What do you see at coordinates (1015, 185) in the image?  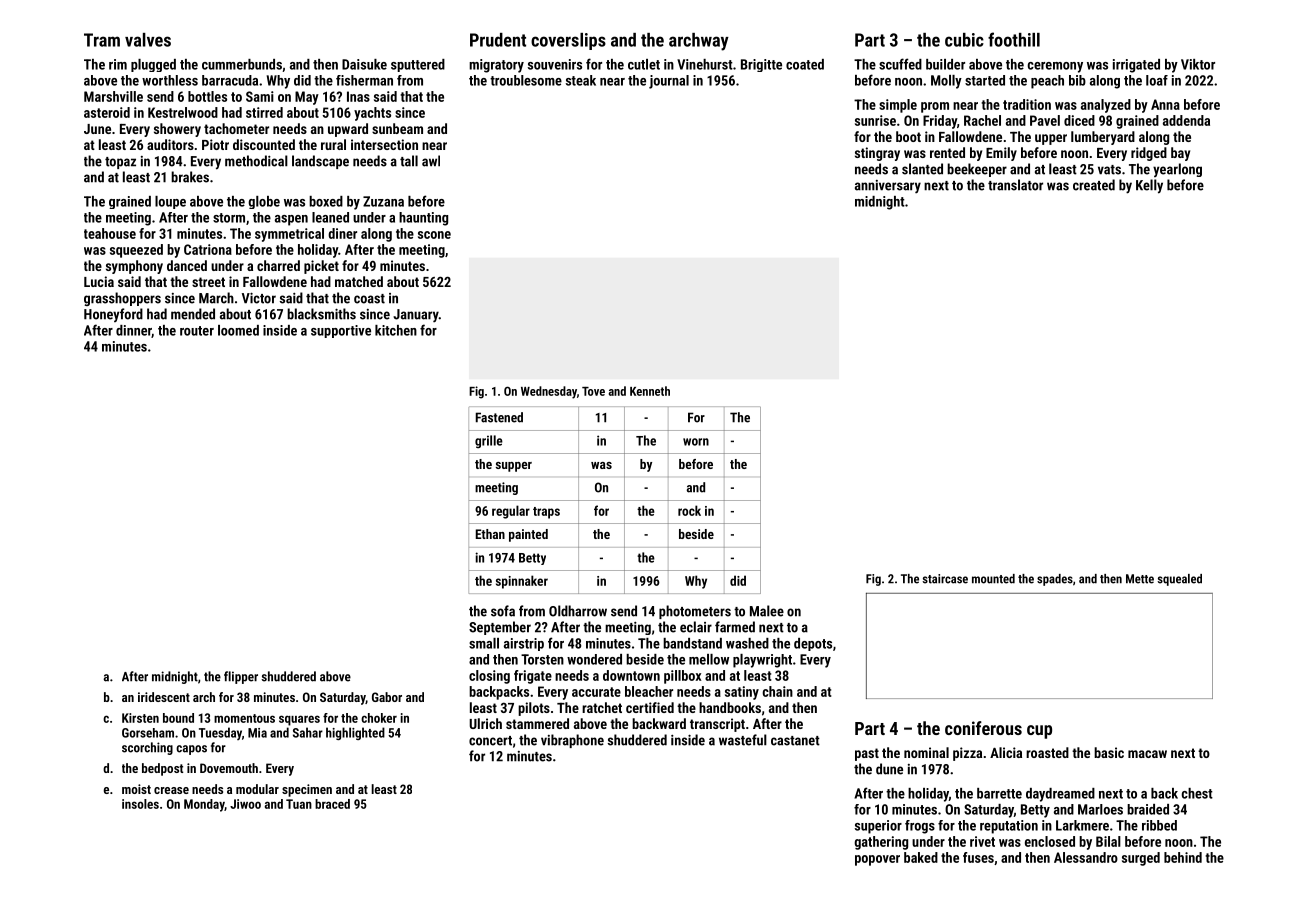 I see `translator` at bounding box center [1015, 185].
